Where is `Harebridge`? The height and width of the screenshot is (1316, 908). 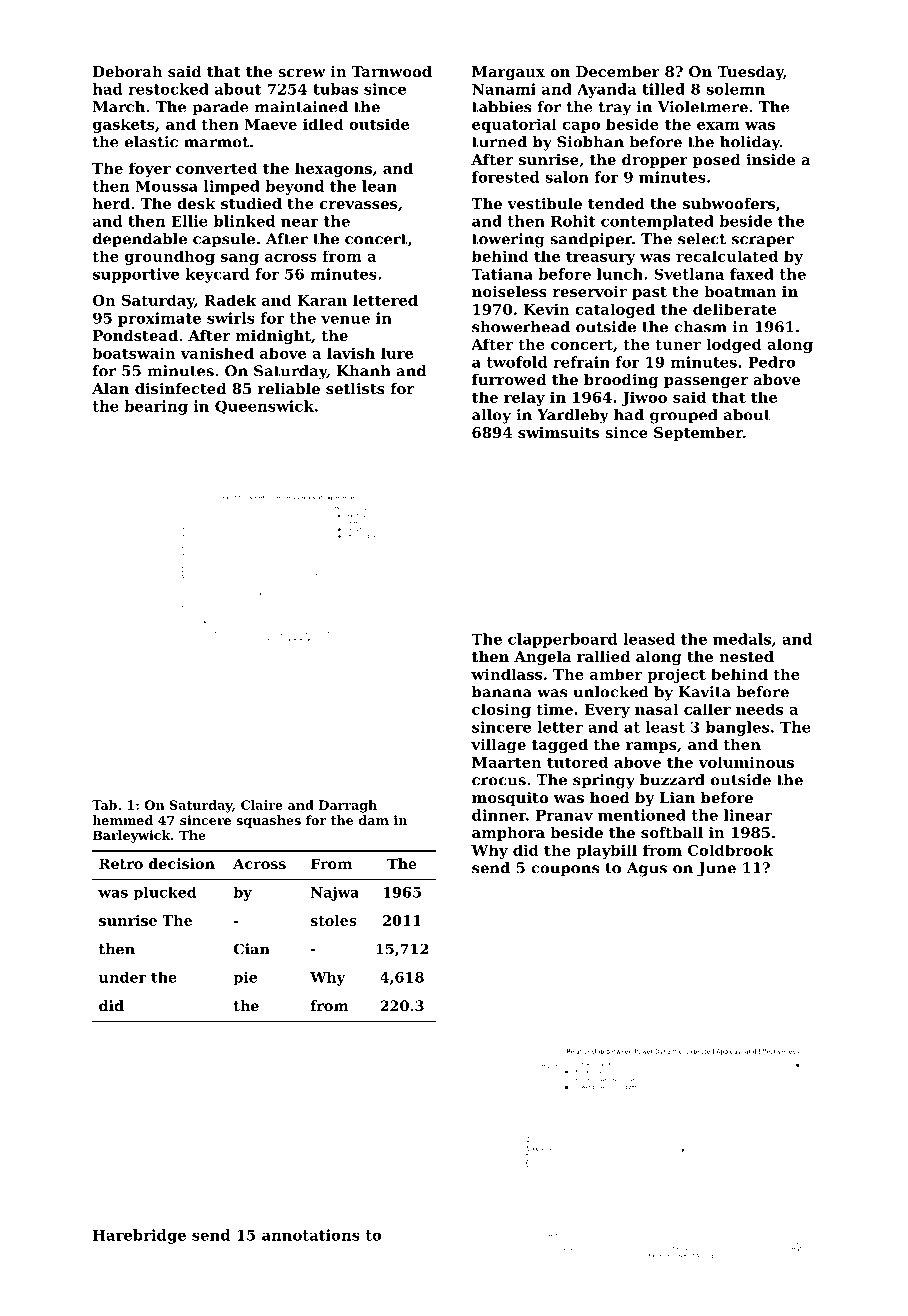
Harebridge is located at coordinates (139, 1236).
